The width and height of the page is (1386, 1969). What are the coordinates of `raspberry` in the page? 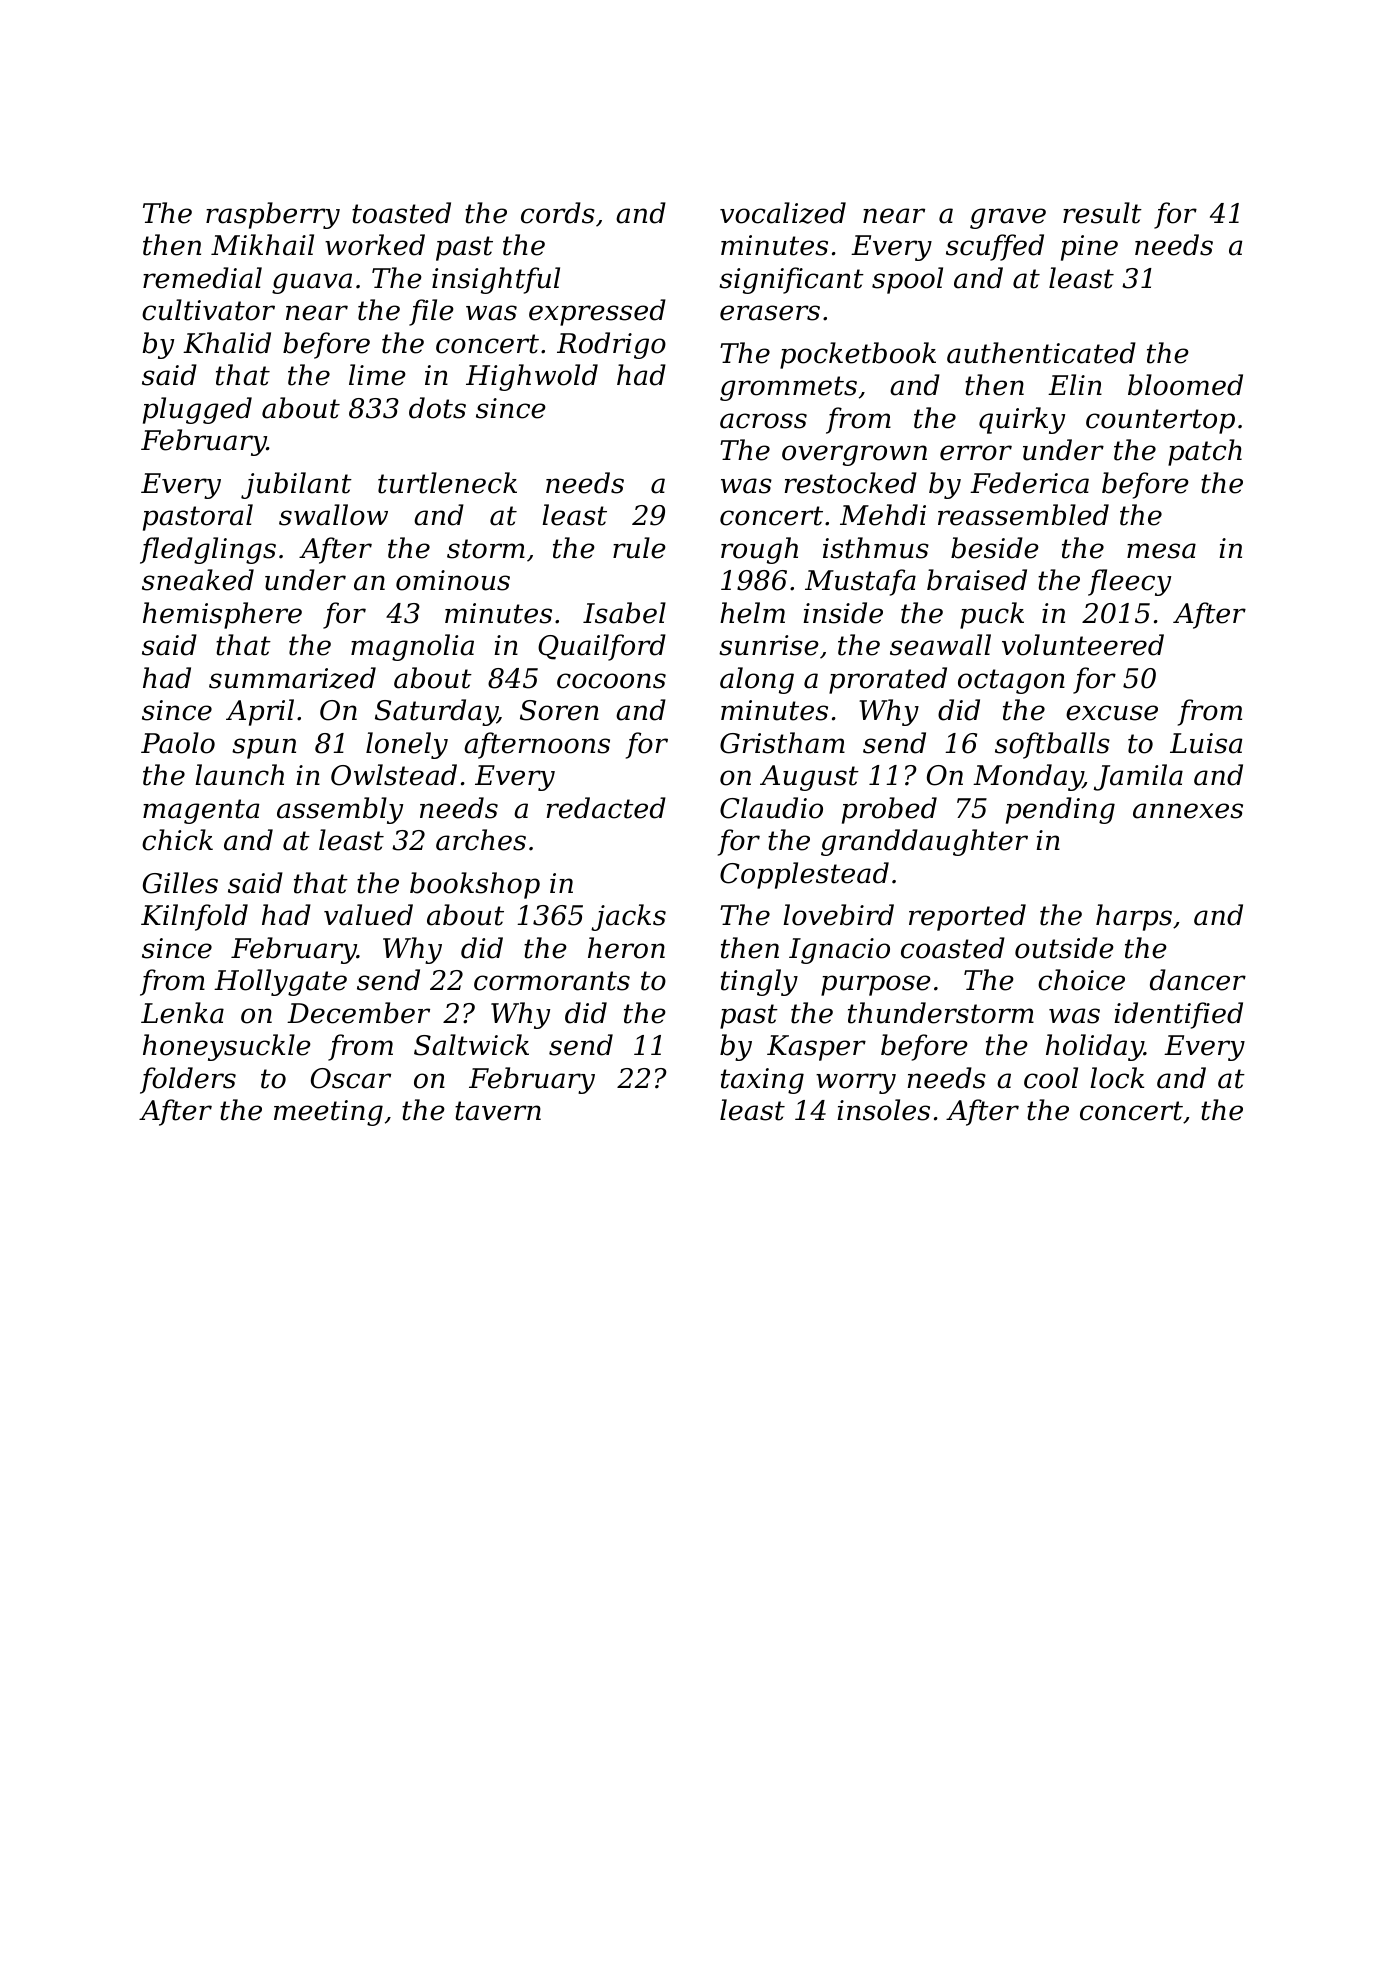 It's located at (273, 215).
